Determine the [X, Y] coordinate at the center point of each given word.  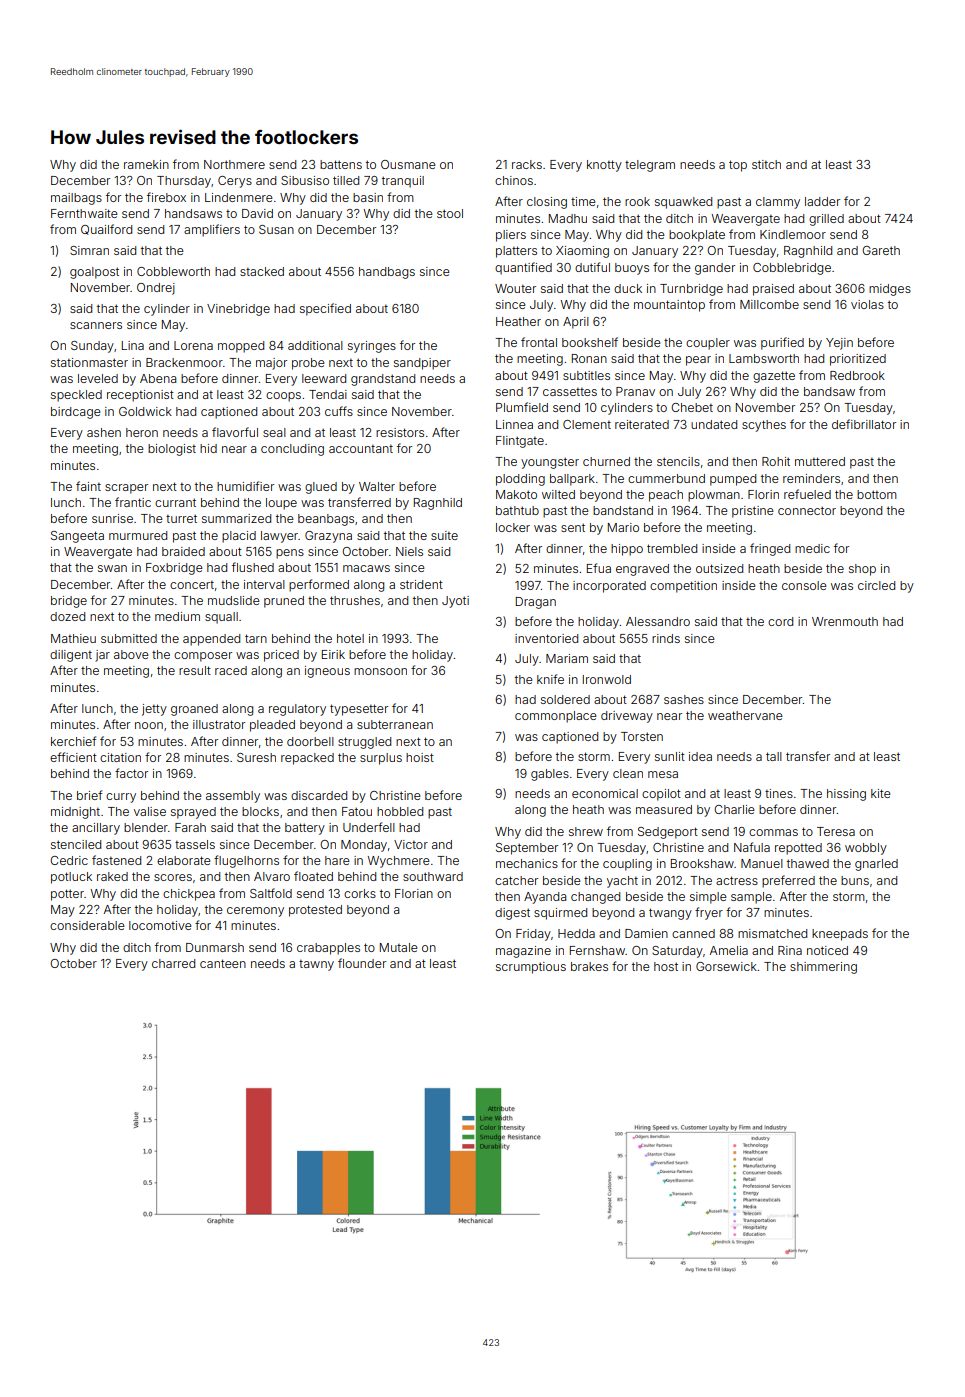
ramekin [146, 164]
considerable [87, 925]
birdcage [76, 413]
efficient [73, 757]
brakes [589, 966]
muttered [820, 461]
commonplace [556, 717]
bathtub [517, 510]
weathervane [745, 715]
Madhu [568, 218]
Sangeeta [77, 537]
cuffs [339, 411]
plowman [714, 496]
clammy [778, 203]
